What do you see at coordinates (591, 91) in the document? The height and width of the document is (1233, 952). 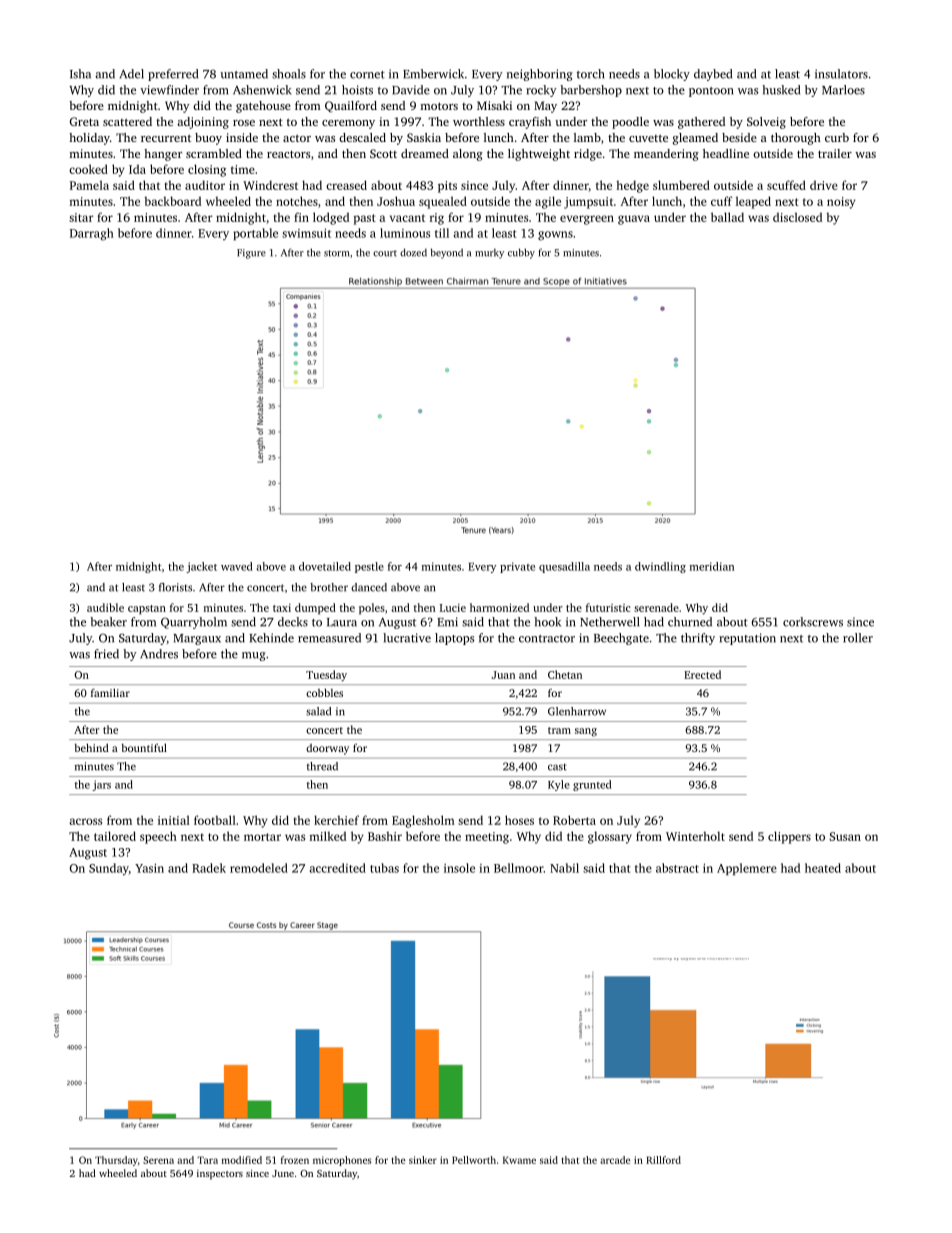 I see `barbershop` at bounding box center [591, 91].
